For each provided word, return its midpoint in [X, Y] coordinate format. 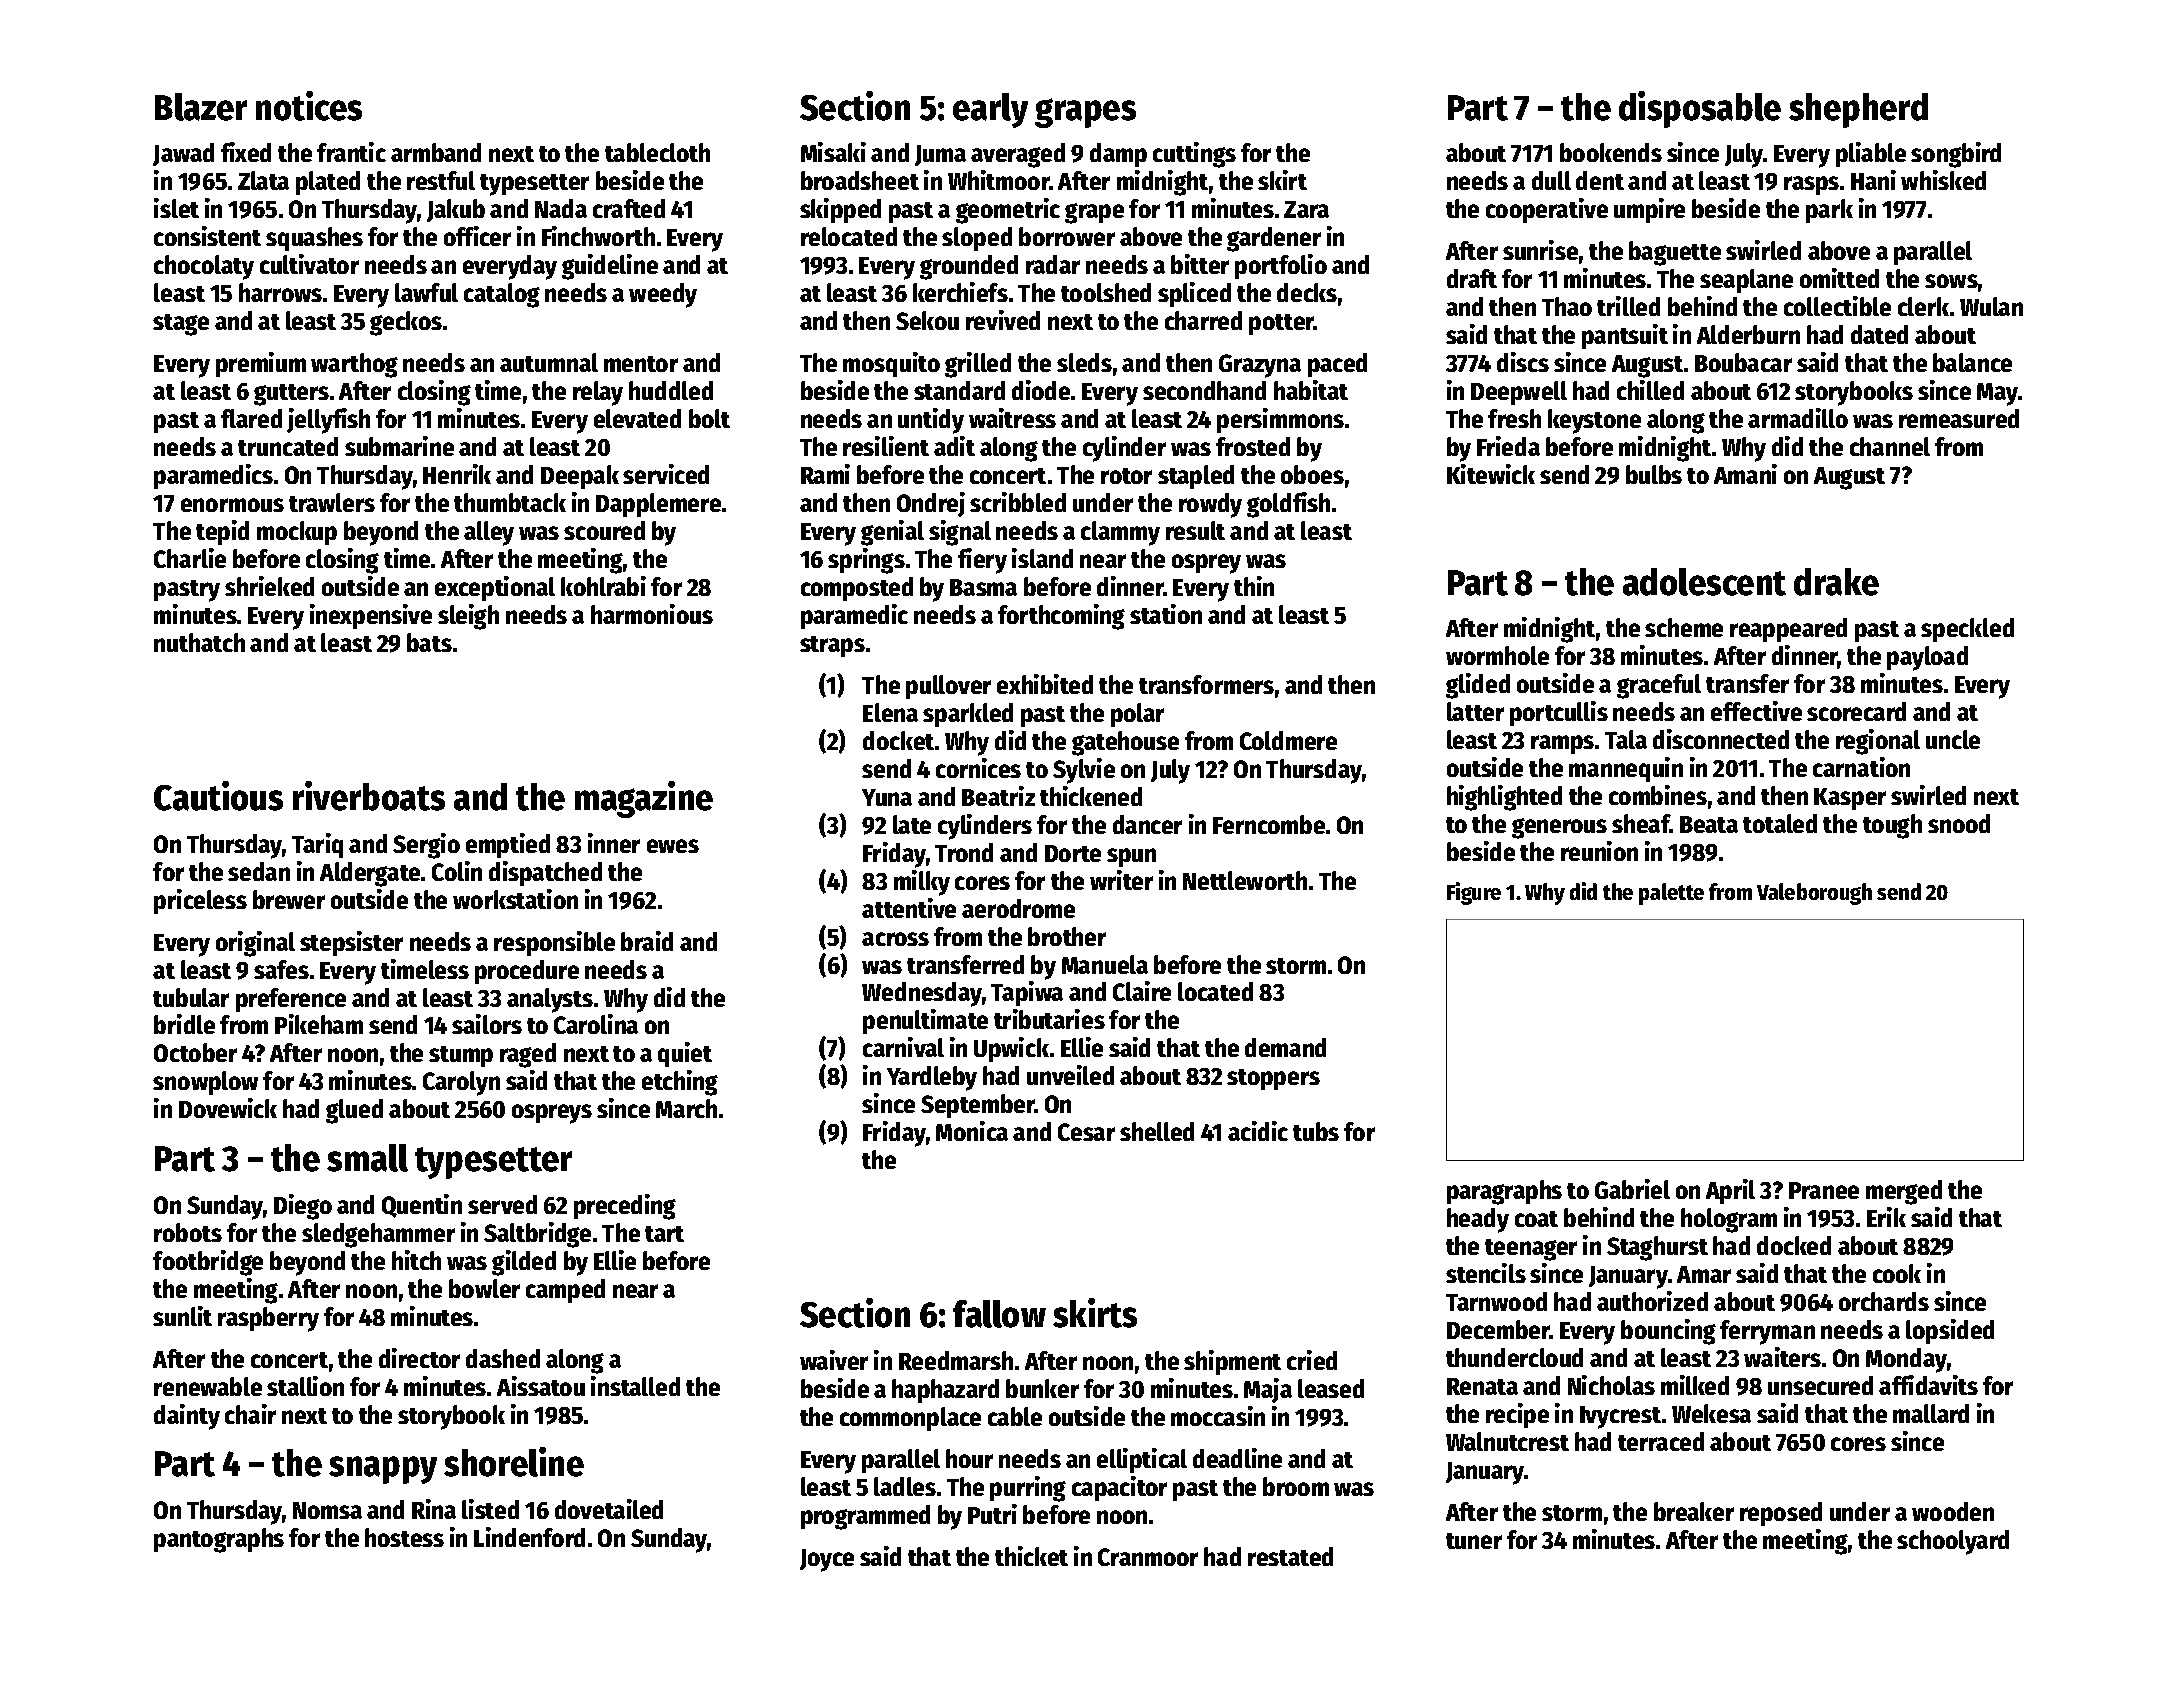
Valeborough [1814, 894]
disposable [1700, 109]
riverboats [369, 796]
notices [309, 106]
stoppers [1273, 1079]
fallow [999, 1314]
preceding [625, 1207]
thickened [1091, 796]
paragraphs [1504, 1192]
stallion [305, 1386]
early [990, 110]
